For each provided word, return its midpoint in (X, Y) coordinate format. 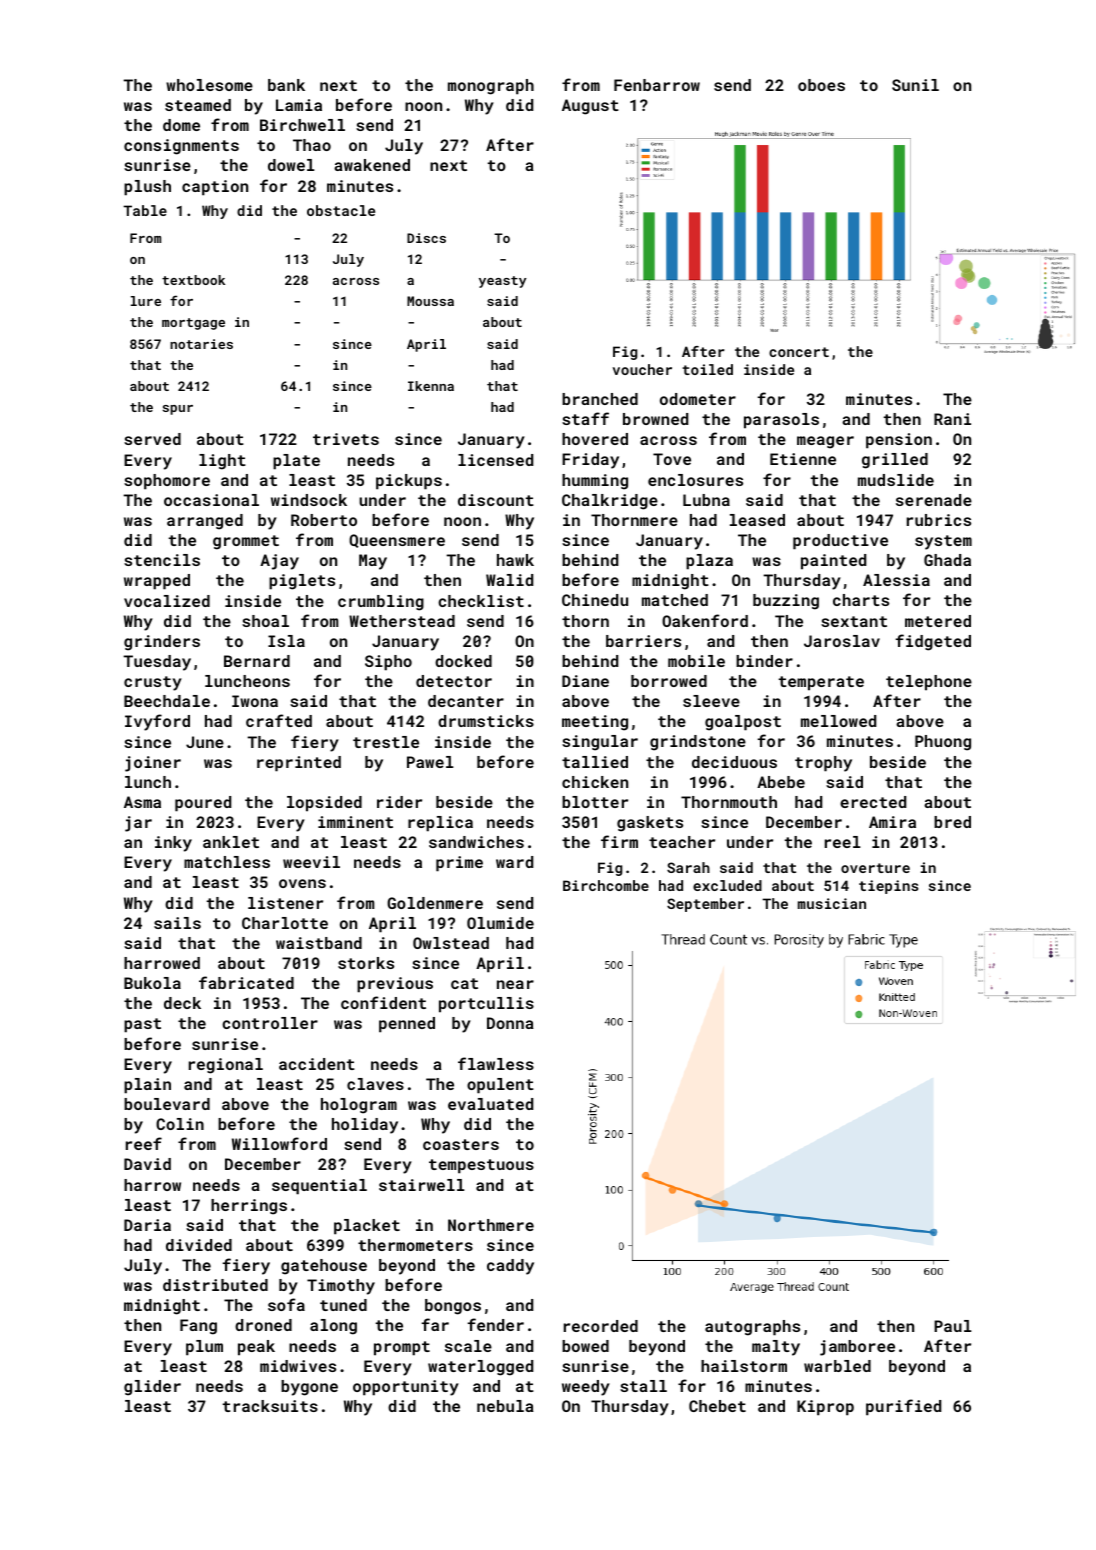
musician (832, 903)
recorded (601, 1326)
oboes (821, 85)
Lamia (299, 105)
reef (144, 1143)
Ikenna (431, 386)
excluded (727, 885)
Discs (426, 238)
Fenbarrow (657, 85)
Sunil (915, 85)
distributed (215, 1285)
